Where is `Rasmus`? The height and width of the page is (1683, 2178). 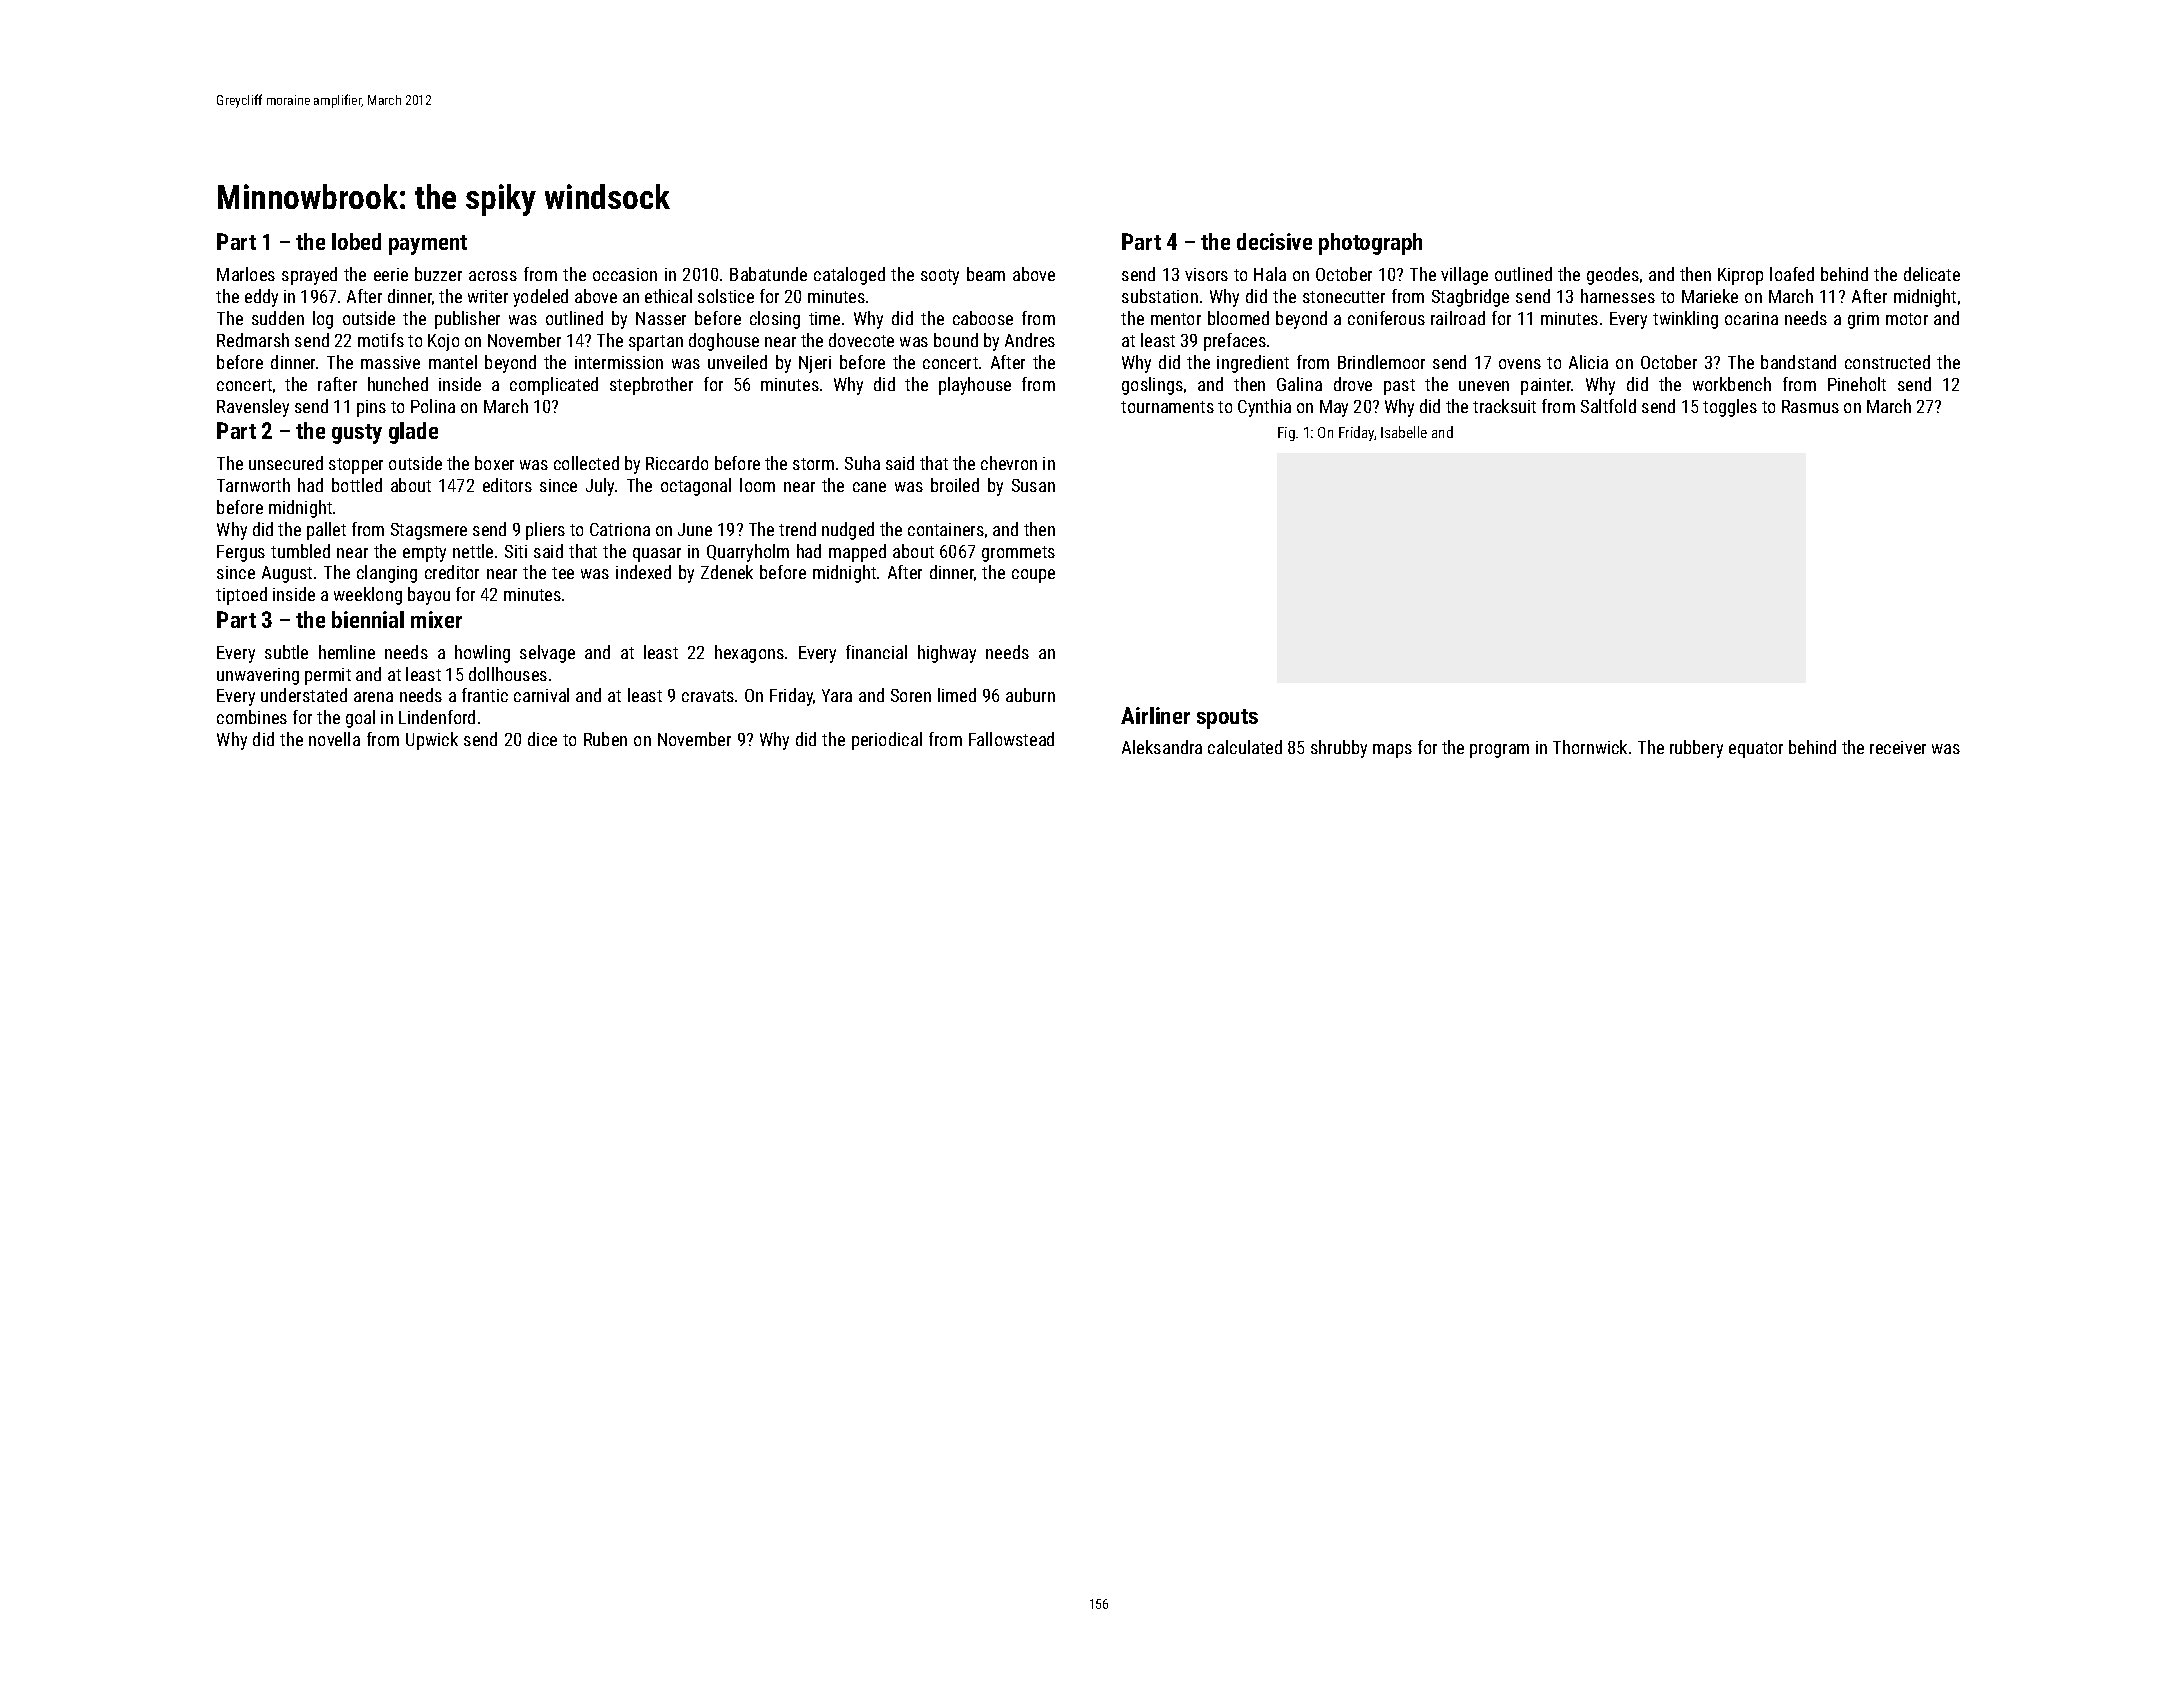
Rasmus is located at coordinates (1810, 406).
